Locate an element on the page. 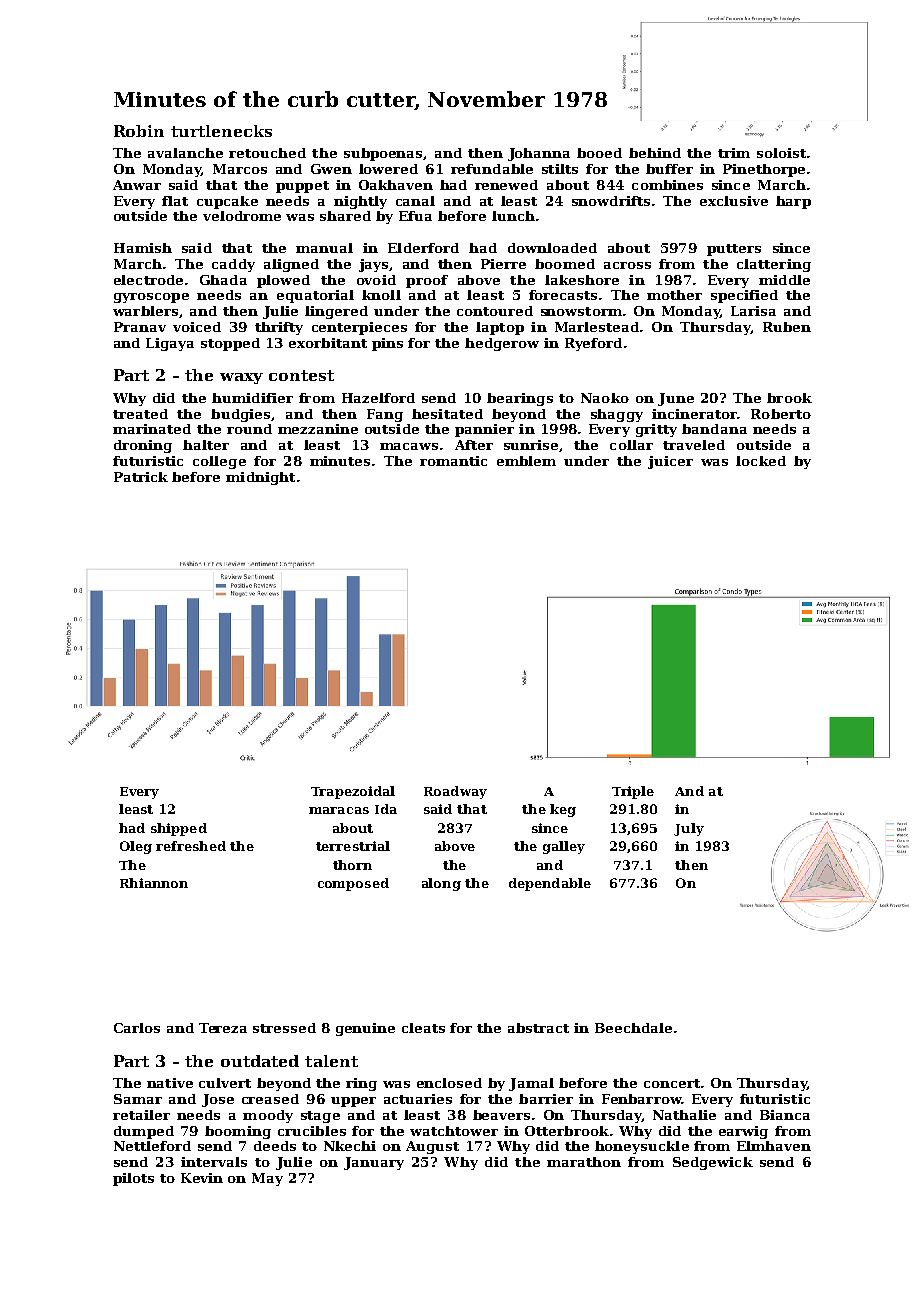  booed is located at coordinates (599, 153).
